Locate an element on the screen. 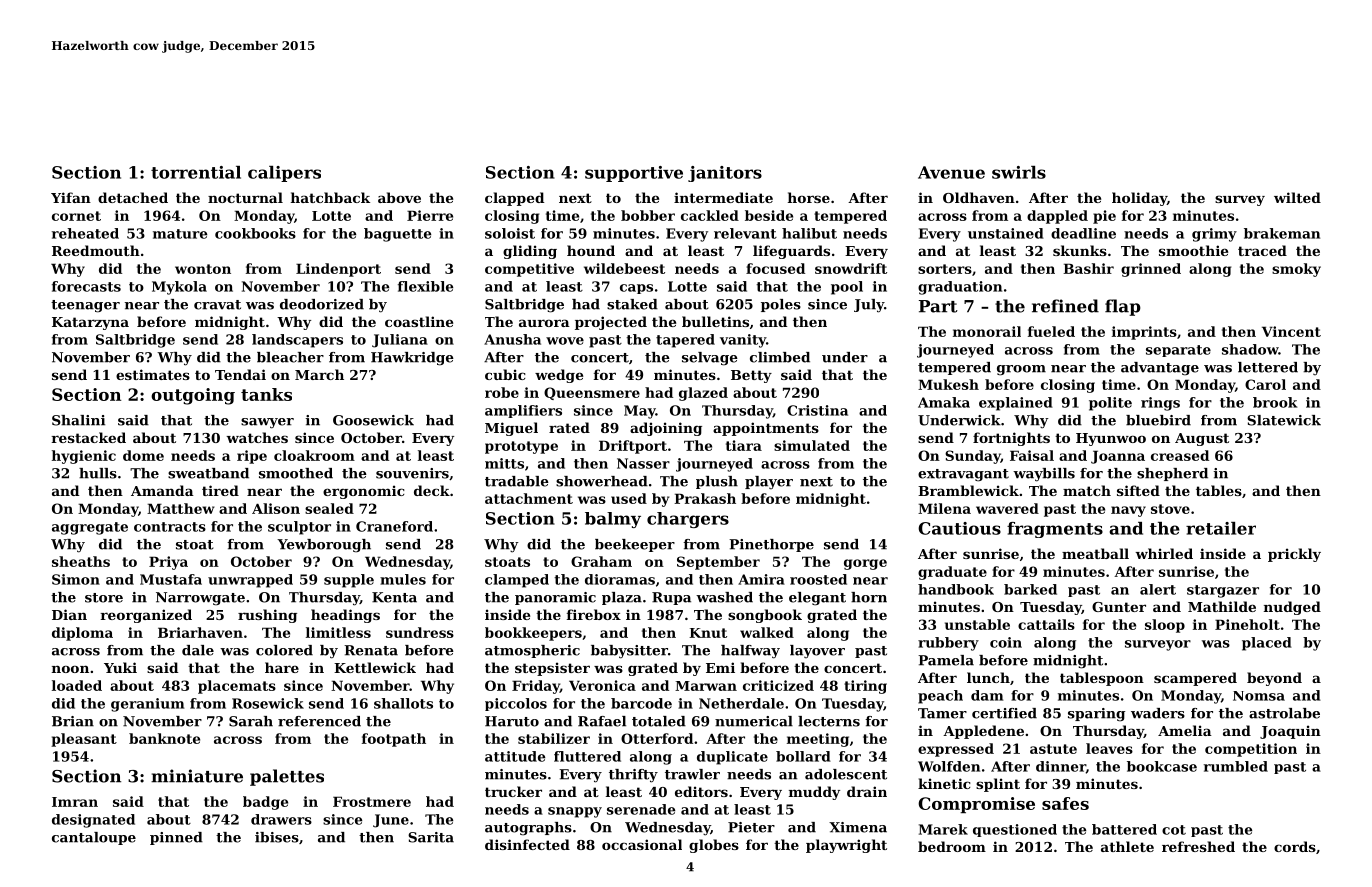 Image resolution: width=1372 pixels, height=887 pixels. hygienic is located at coordinates (84, 457).
